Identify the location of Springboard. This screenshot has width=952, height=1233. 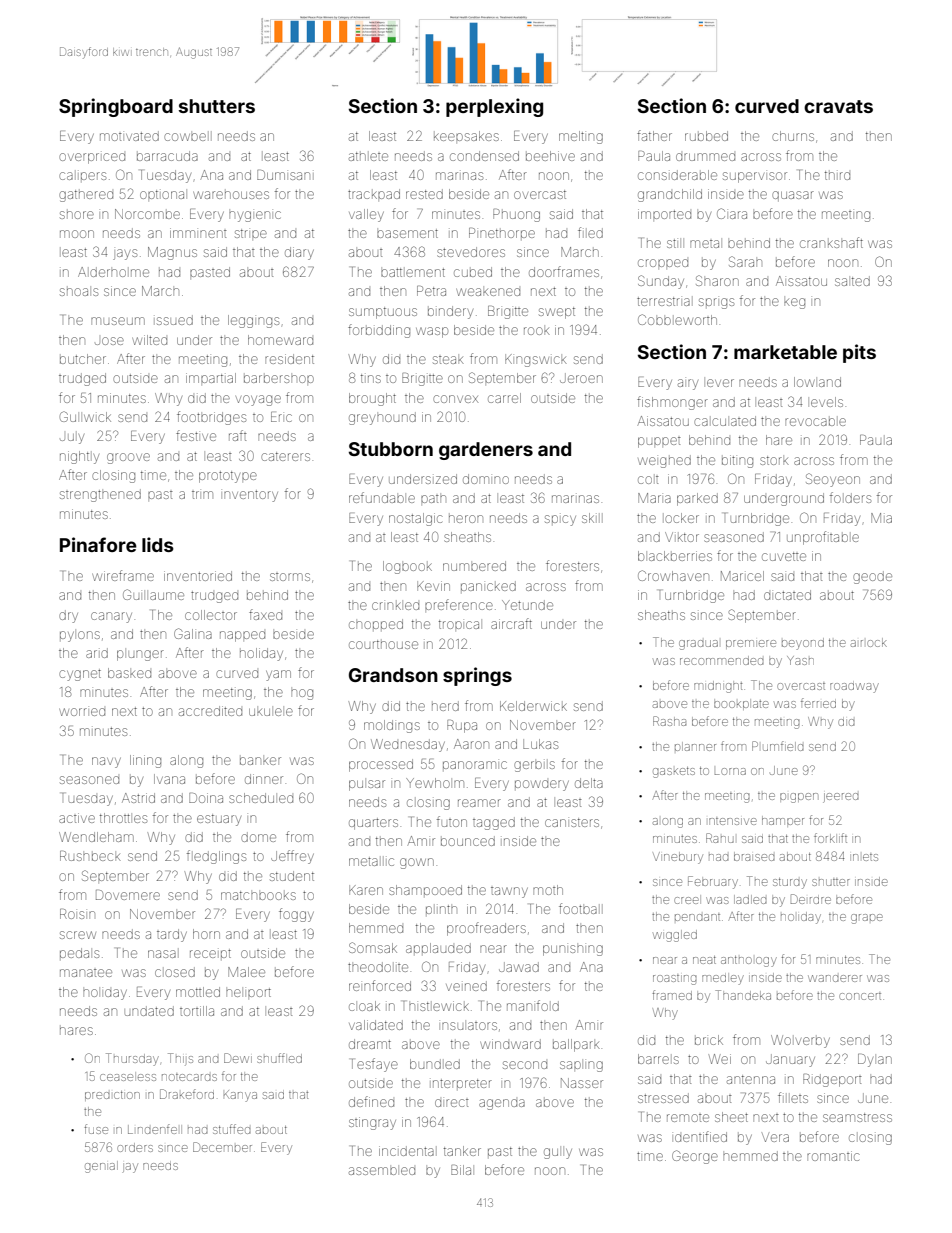
(116, 107).
